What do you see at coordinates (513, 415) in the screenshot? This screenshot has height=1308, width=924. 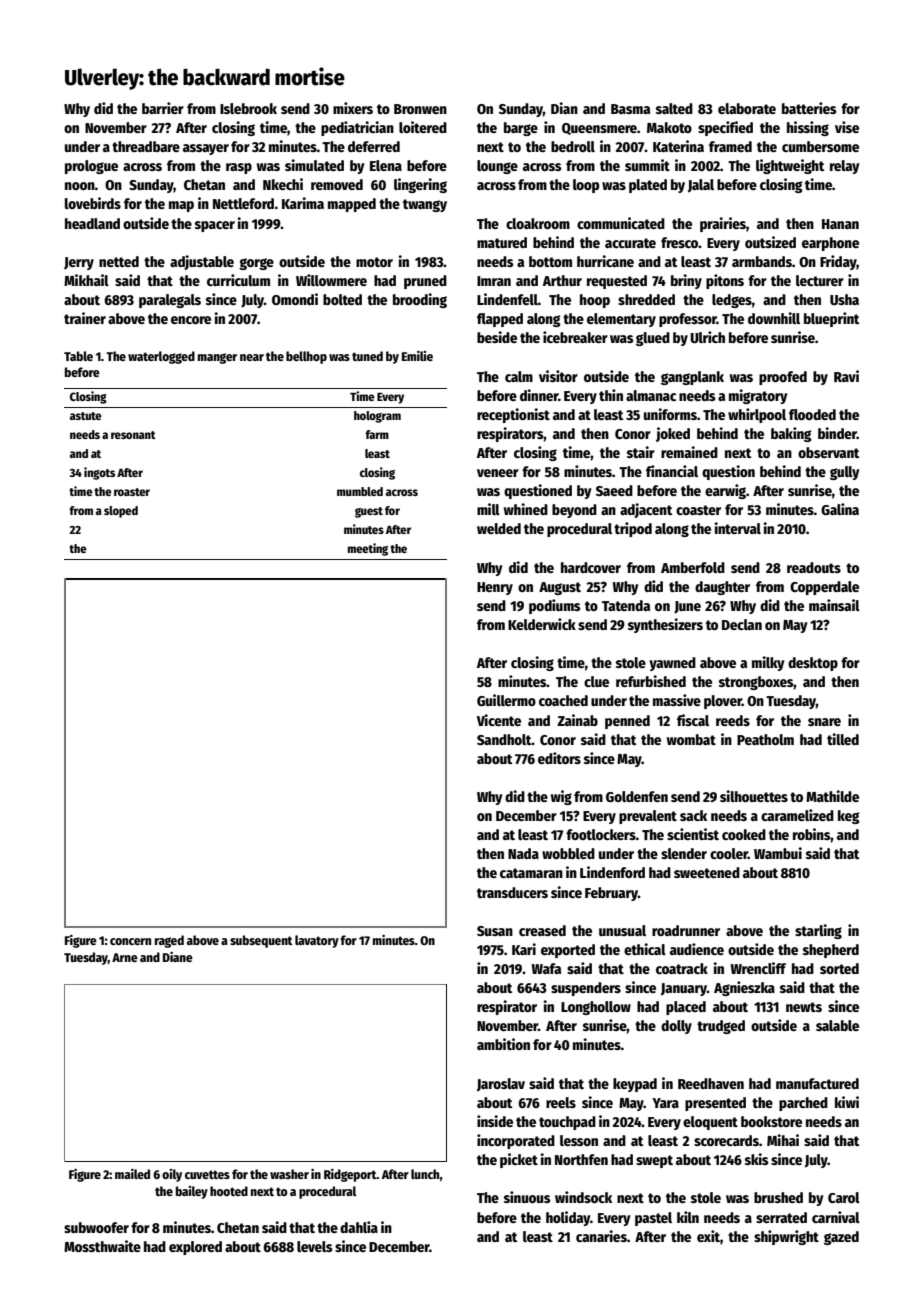 I see `receptionist` at bounding box center [513, 415].
